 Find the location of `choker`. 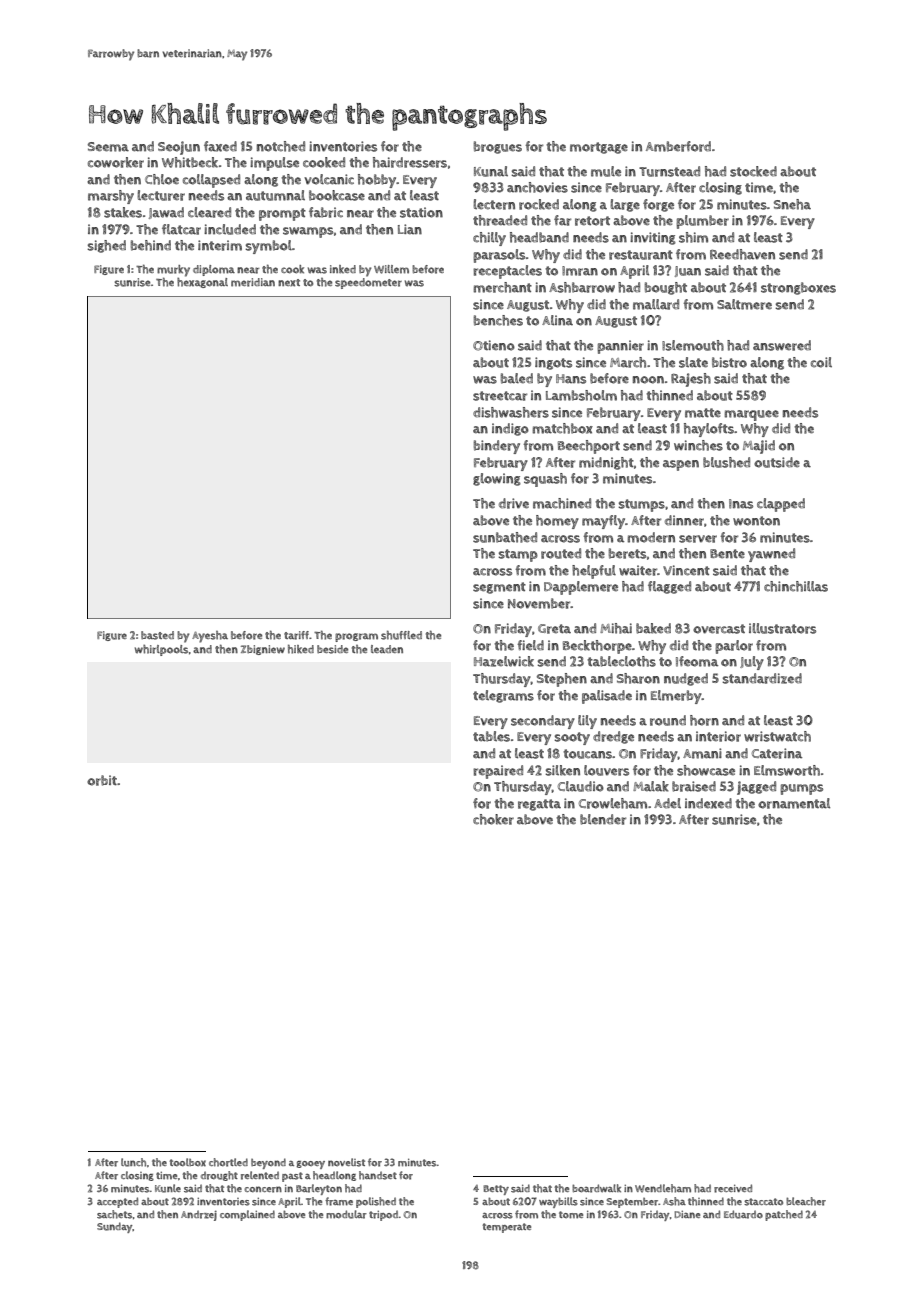

choker is located at coordinates (493, 819).
